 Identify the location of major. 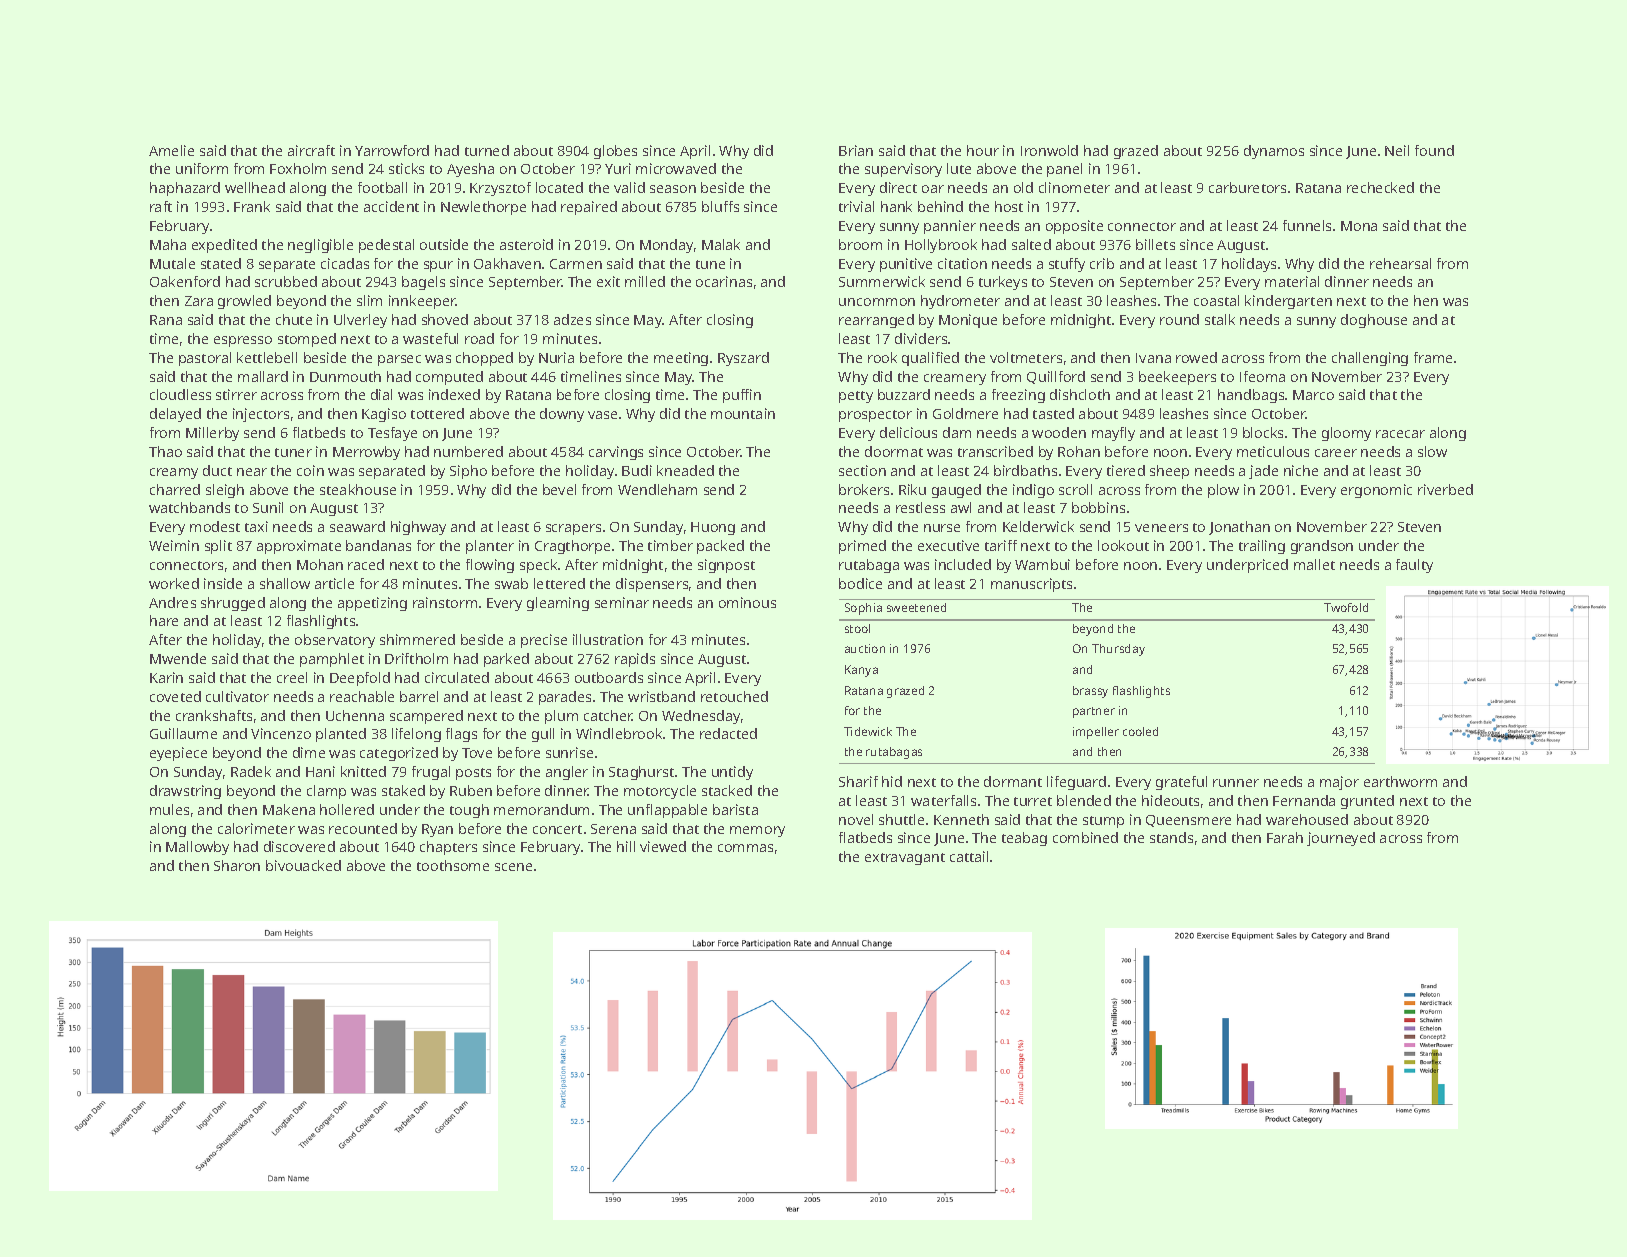
(1339, 783).
